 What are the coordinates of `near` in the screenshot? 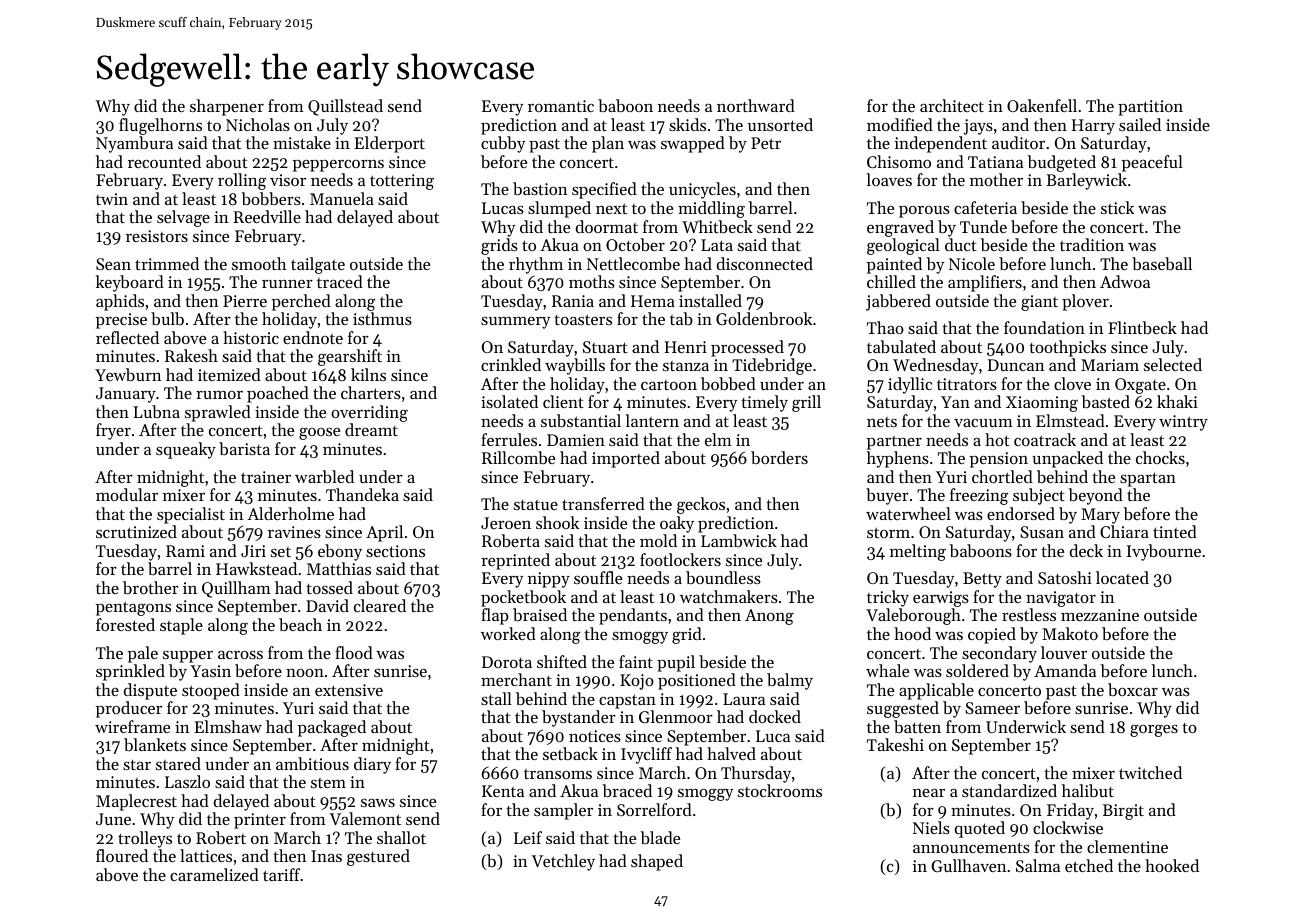 It's located at (929, 793).
